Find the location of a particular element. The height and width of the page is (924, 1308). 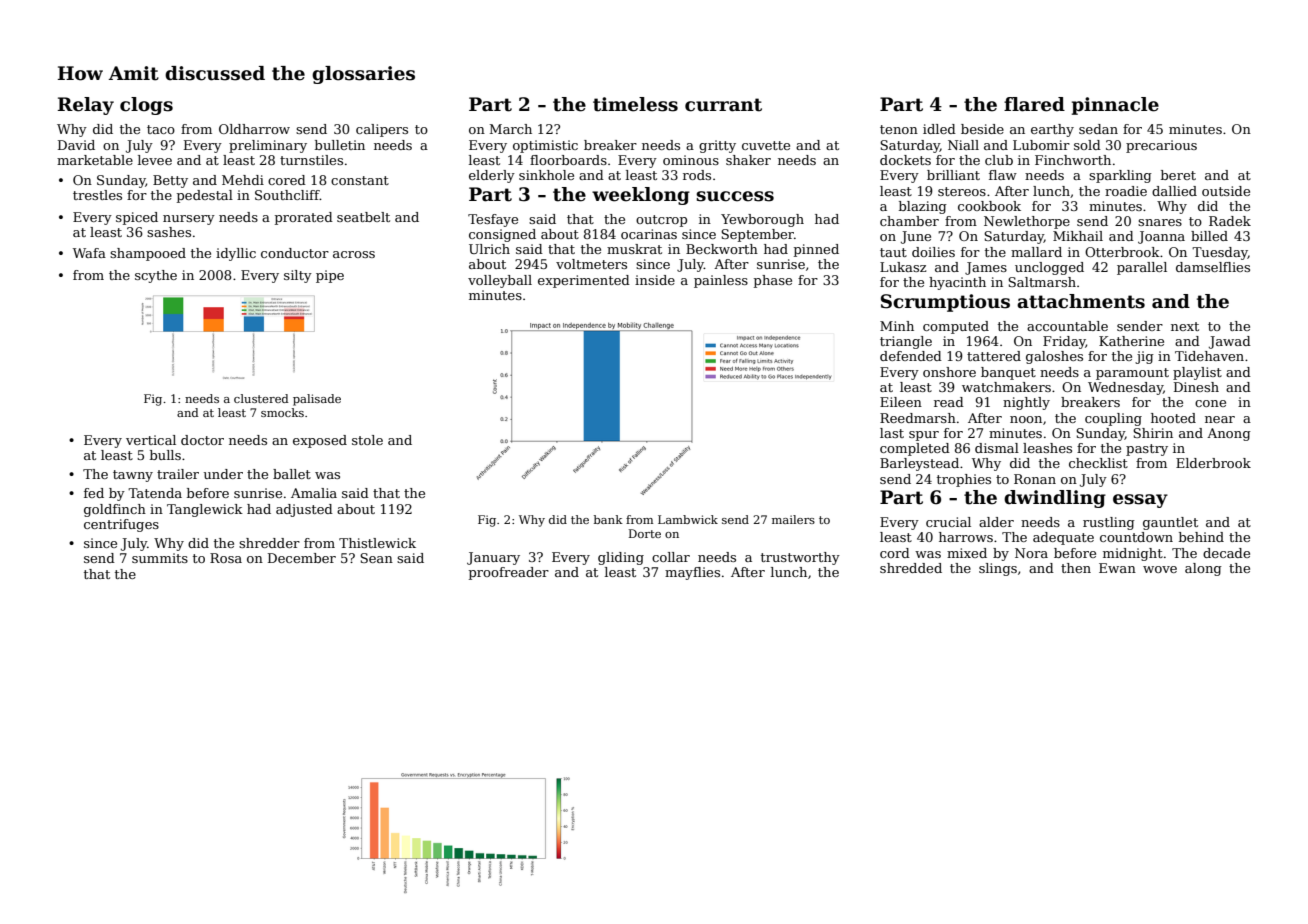

Elderbrook is located at coordinates (1213, 463).
